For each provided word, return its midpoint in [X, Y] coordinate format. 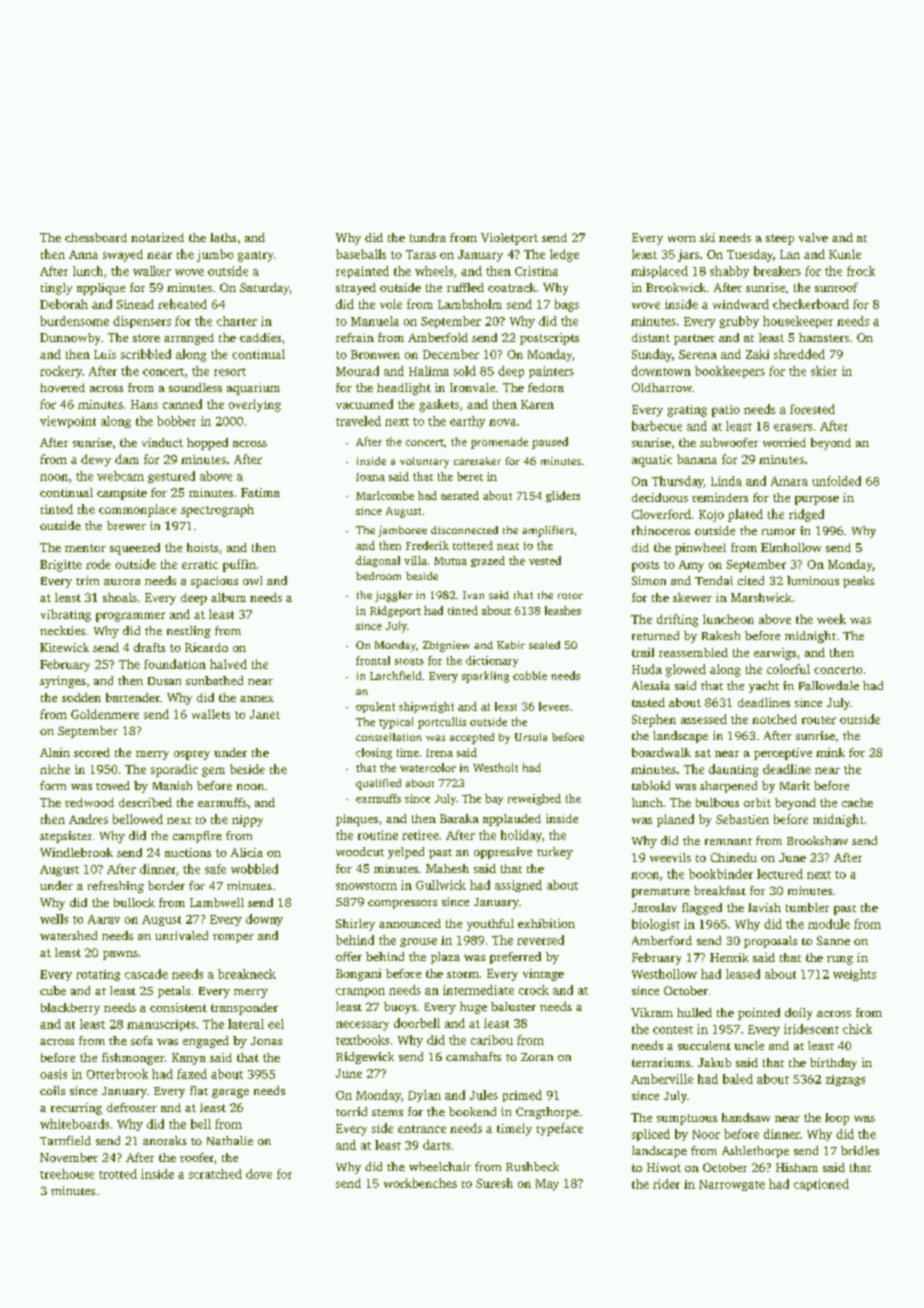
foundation [175, 664]
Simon [649, 580]
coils [52, 1090]
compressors [402, 904]
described [145, 802]
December [451, 354]
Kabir [511, 645]
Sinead [135, 304]
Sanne [833, 940]
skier [824, 371]
